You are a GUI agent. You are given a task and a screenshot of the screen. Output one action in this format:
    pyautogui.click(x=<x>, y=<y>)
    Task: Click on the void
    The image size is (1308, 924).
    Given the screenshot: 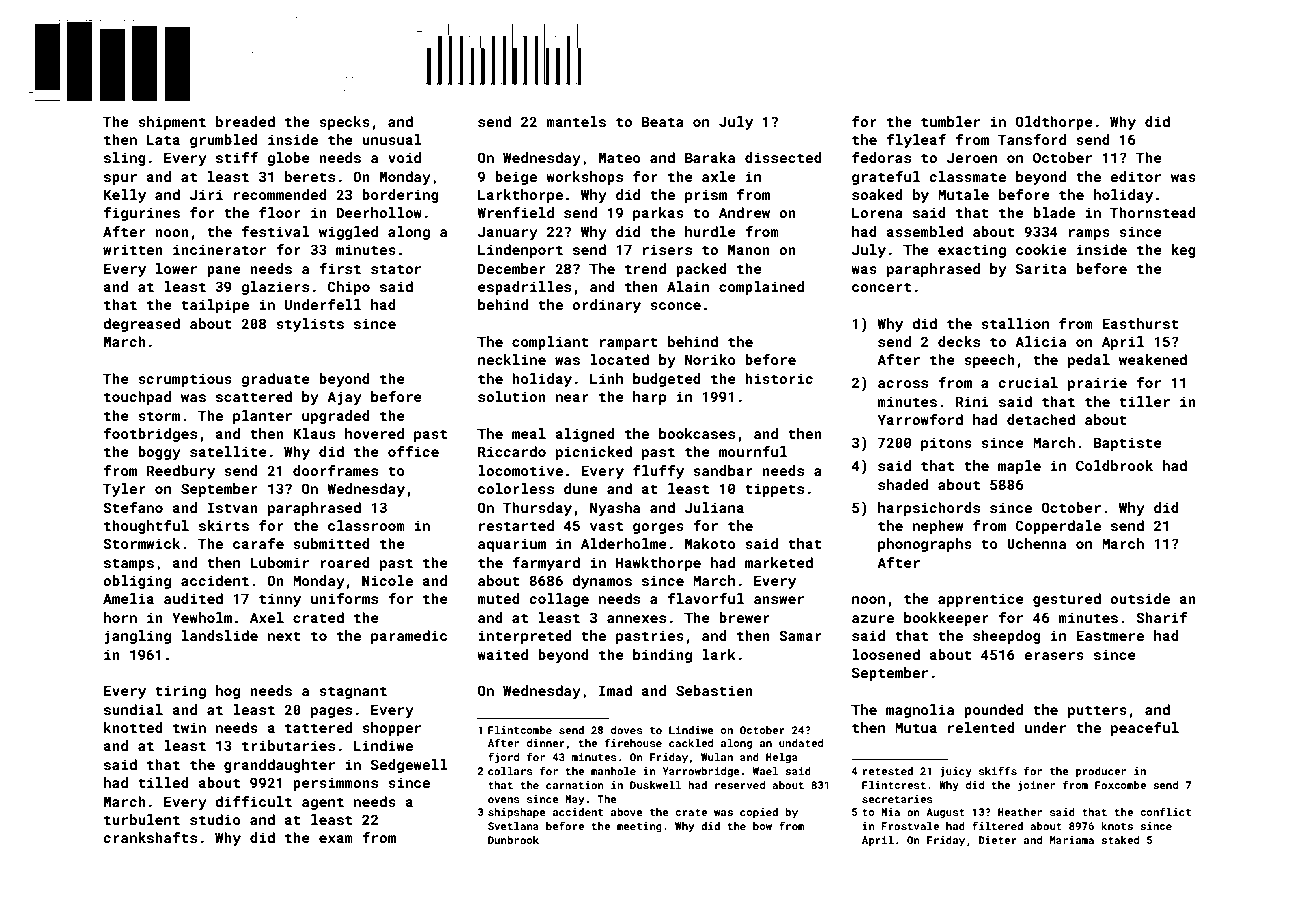 What is the action you would take?
    pyautogui.click(x=404, y=157)
